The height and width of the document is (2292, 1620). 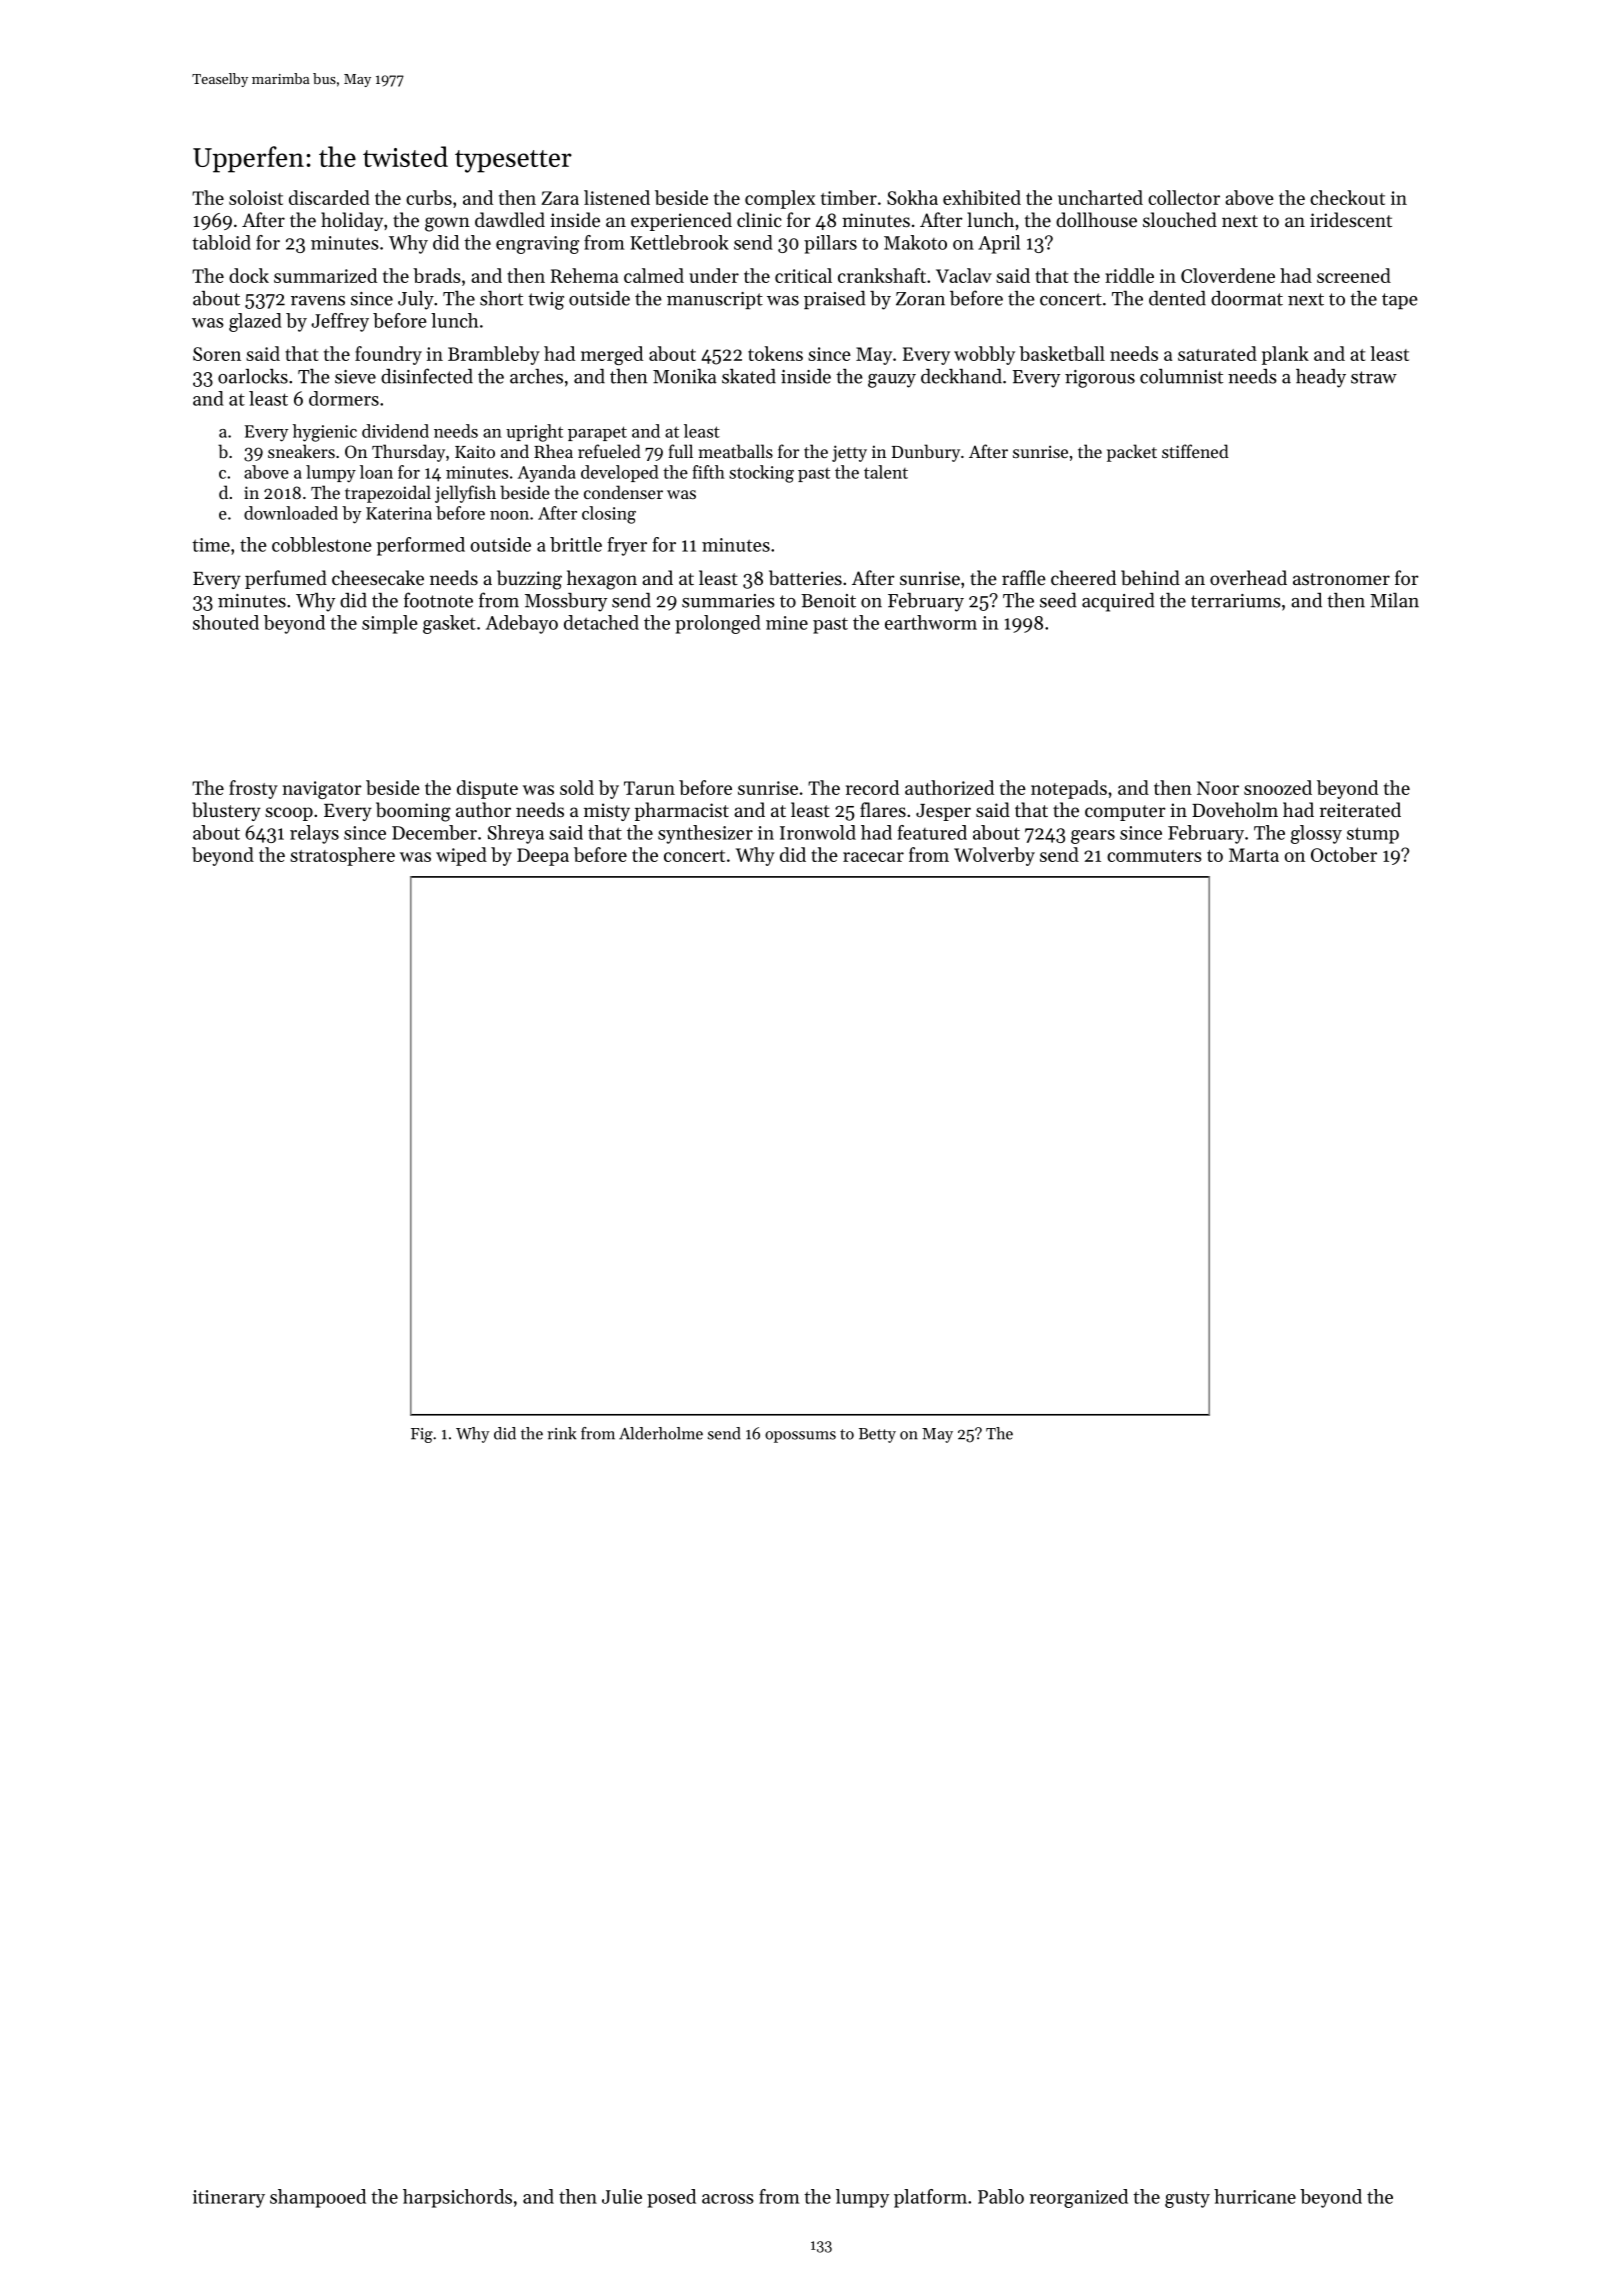 I want to click on gusty, so click(x=1187, y=2199).
